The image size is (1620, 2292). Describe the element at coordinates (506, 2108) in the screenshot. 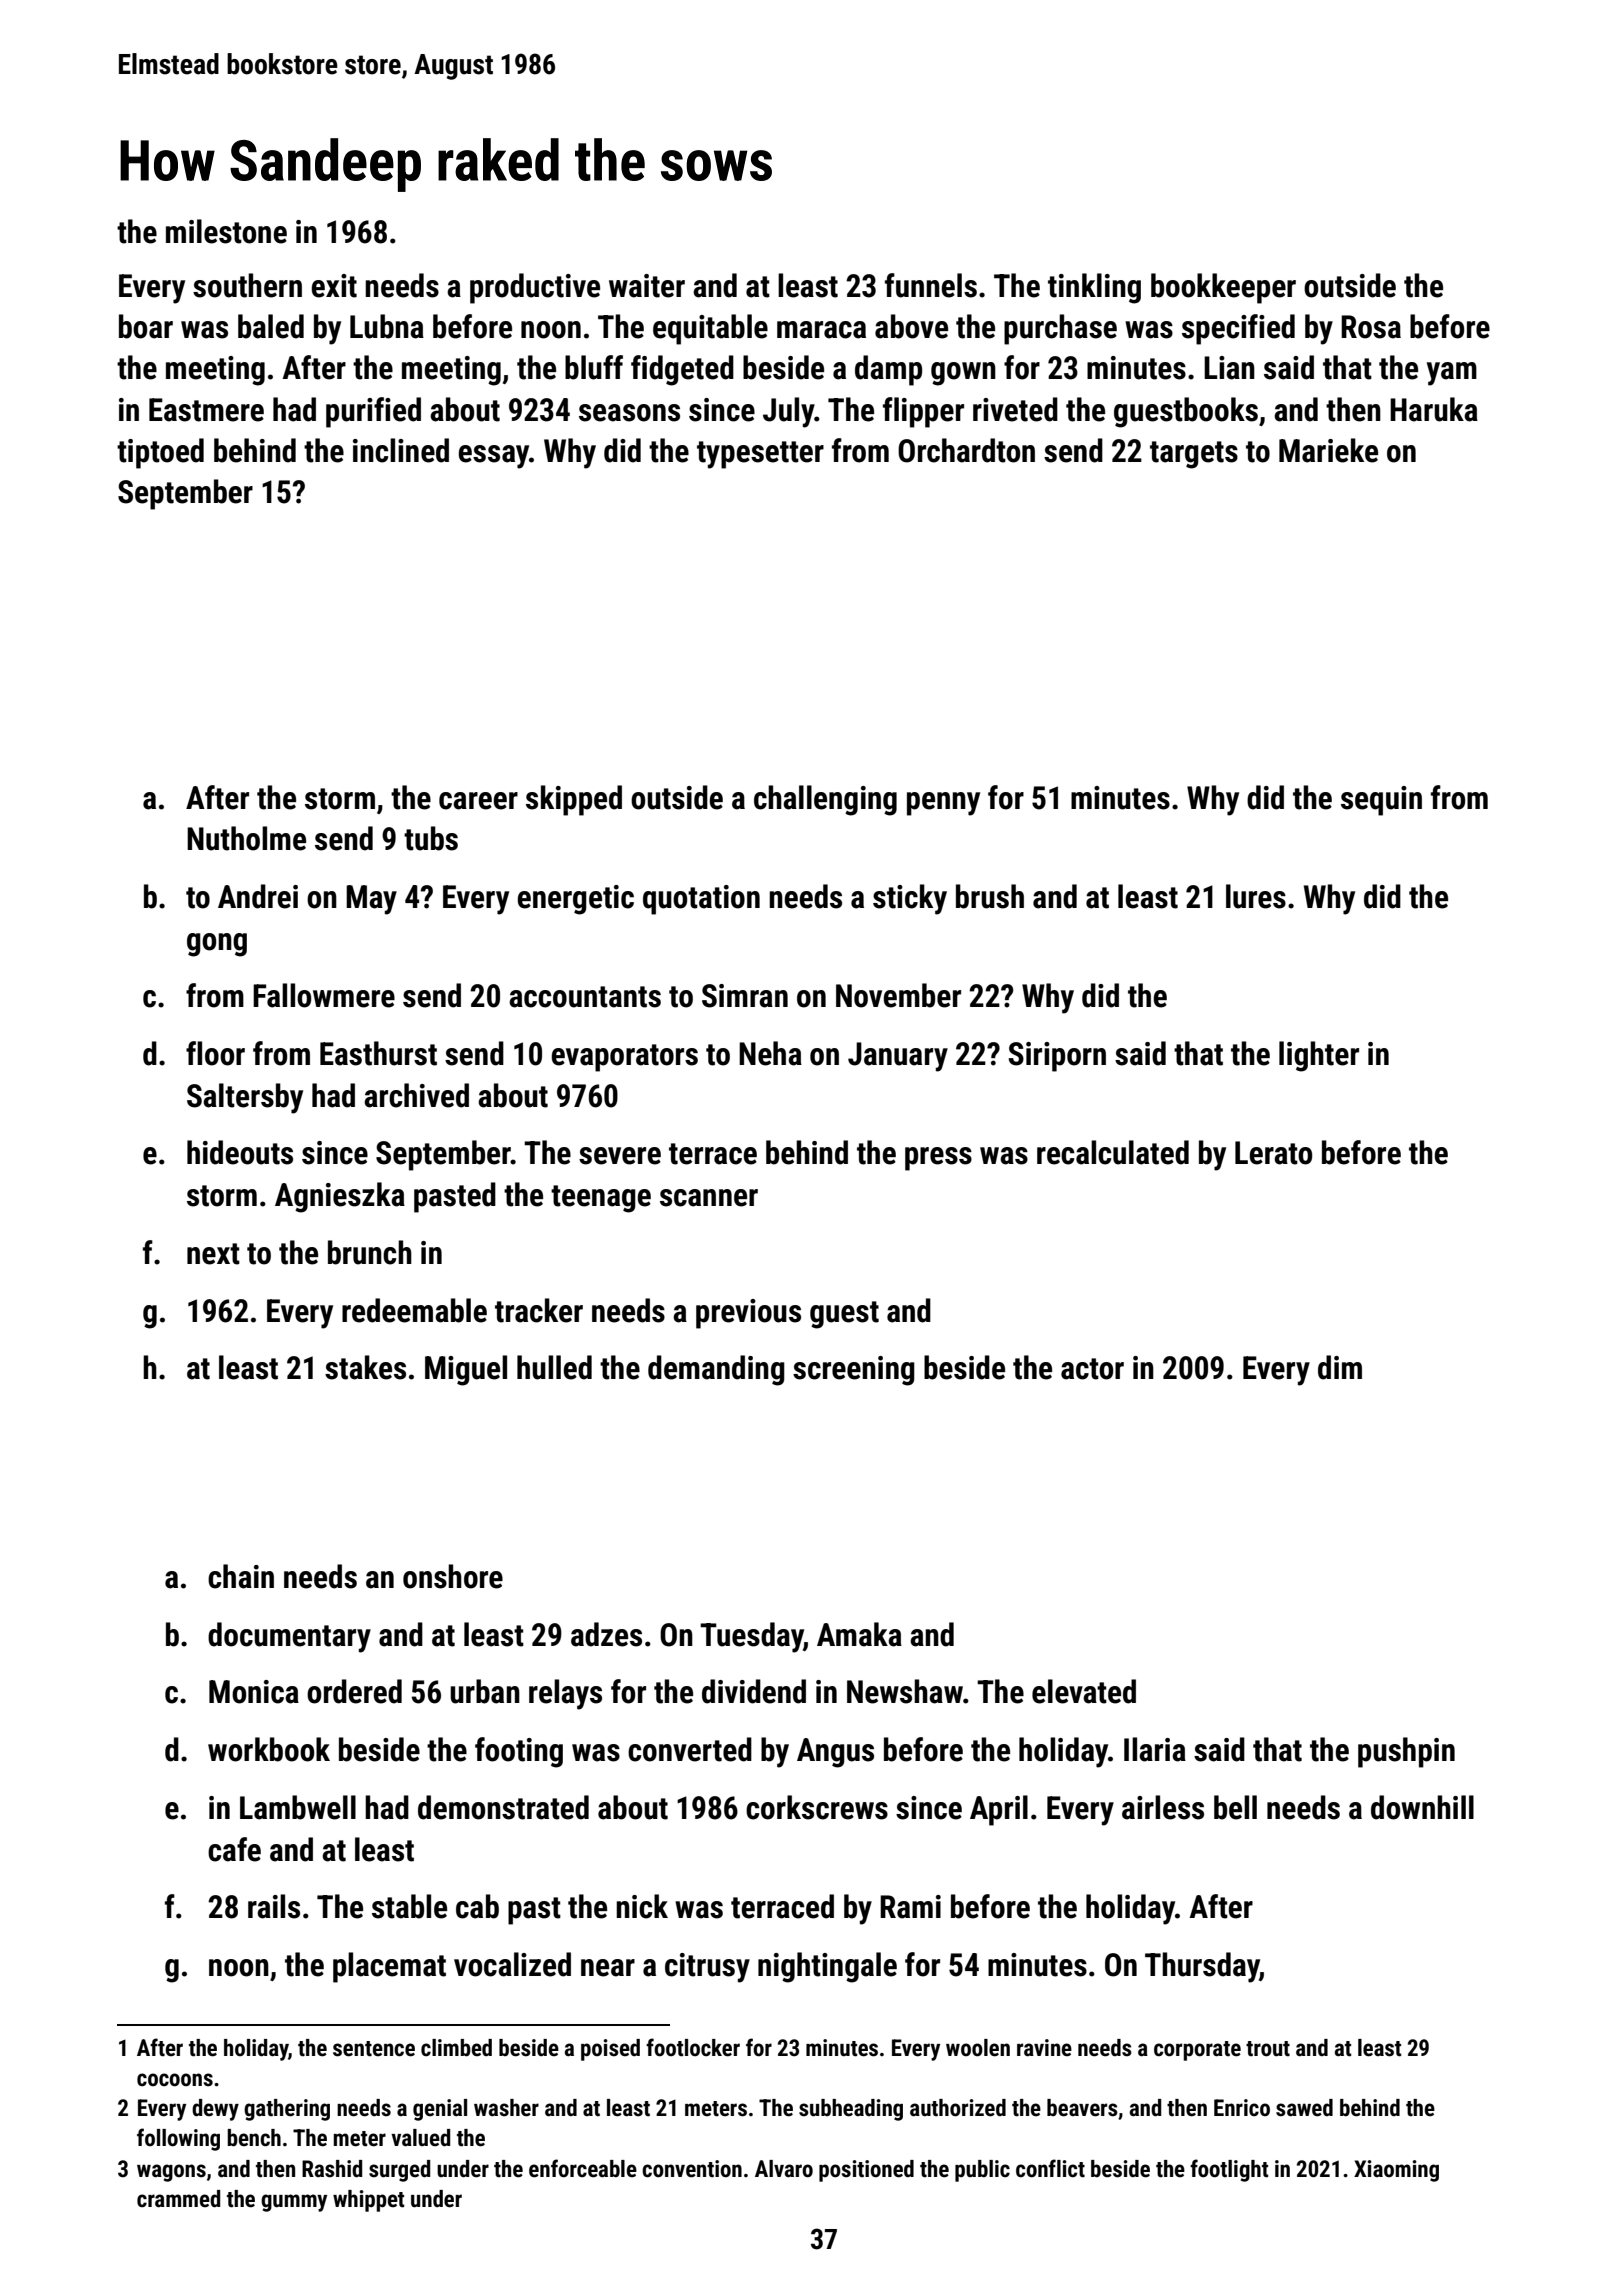

I see `washer` at that location.
